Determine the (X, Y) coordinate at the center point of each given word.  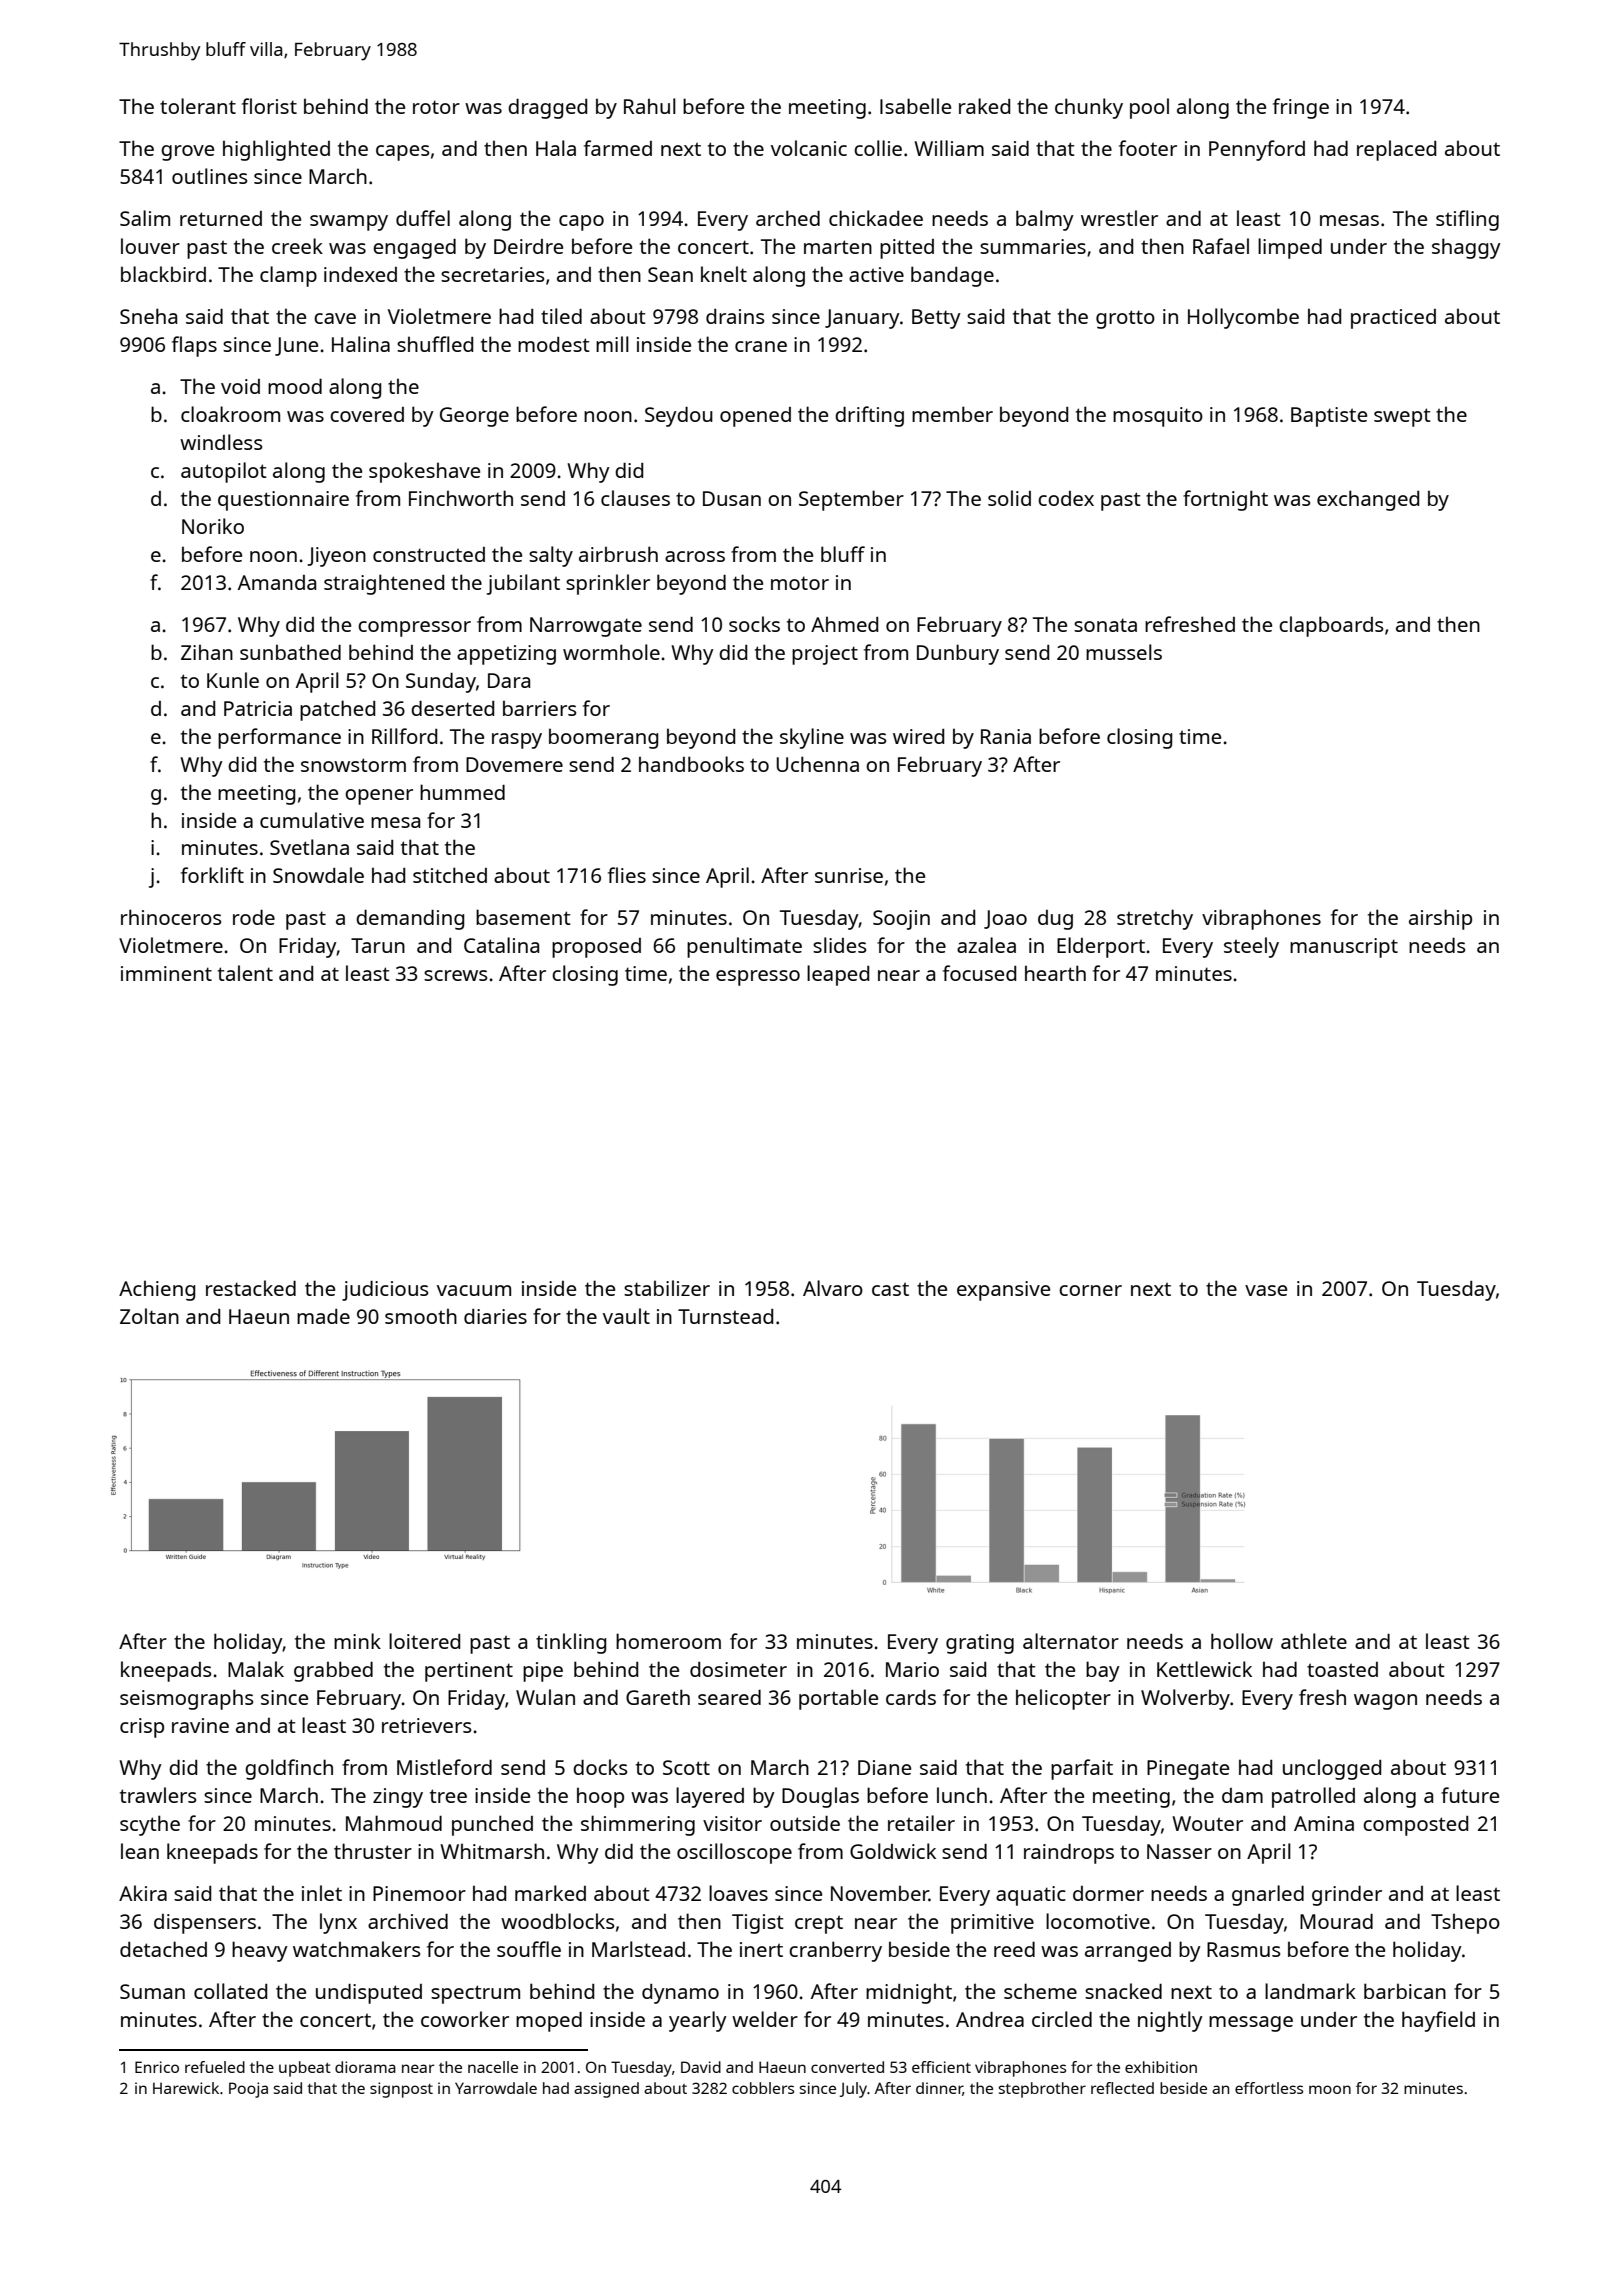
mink (357, 1641)
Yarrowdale (496, 2088)
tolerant (198, 106)
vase (1266, 1290)
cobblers (763, 2088)
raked (984, 106)
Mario (912, 1669)
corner (1090, 1290)
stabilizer (667, 1288)
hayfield (1438, 2021)
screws (455, 975)
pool (1149, 108)
